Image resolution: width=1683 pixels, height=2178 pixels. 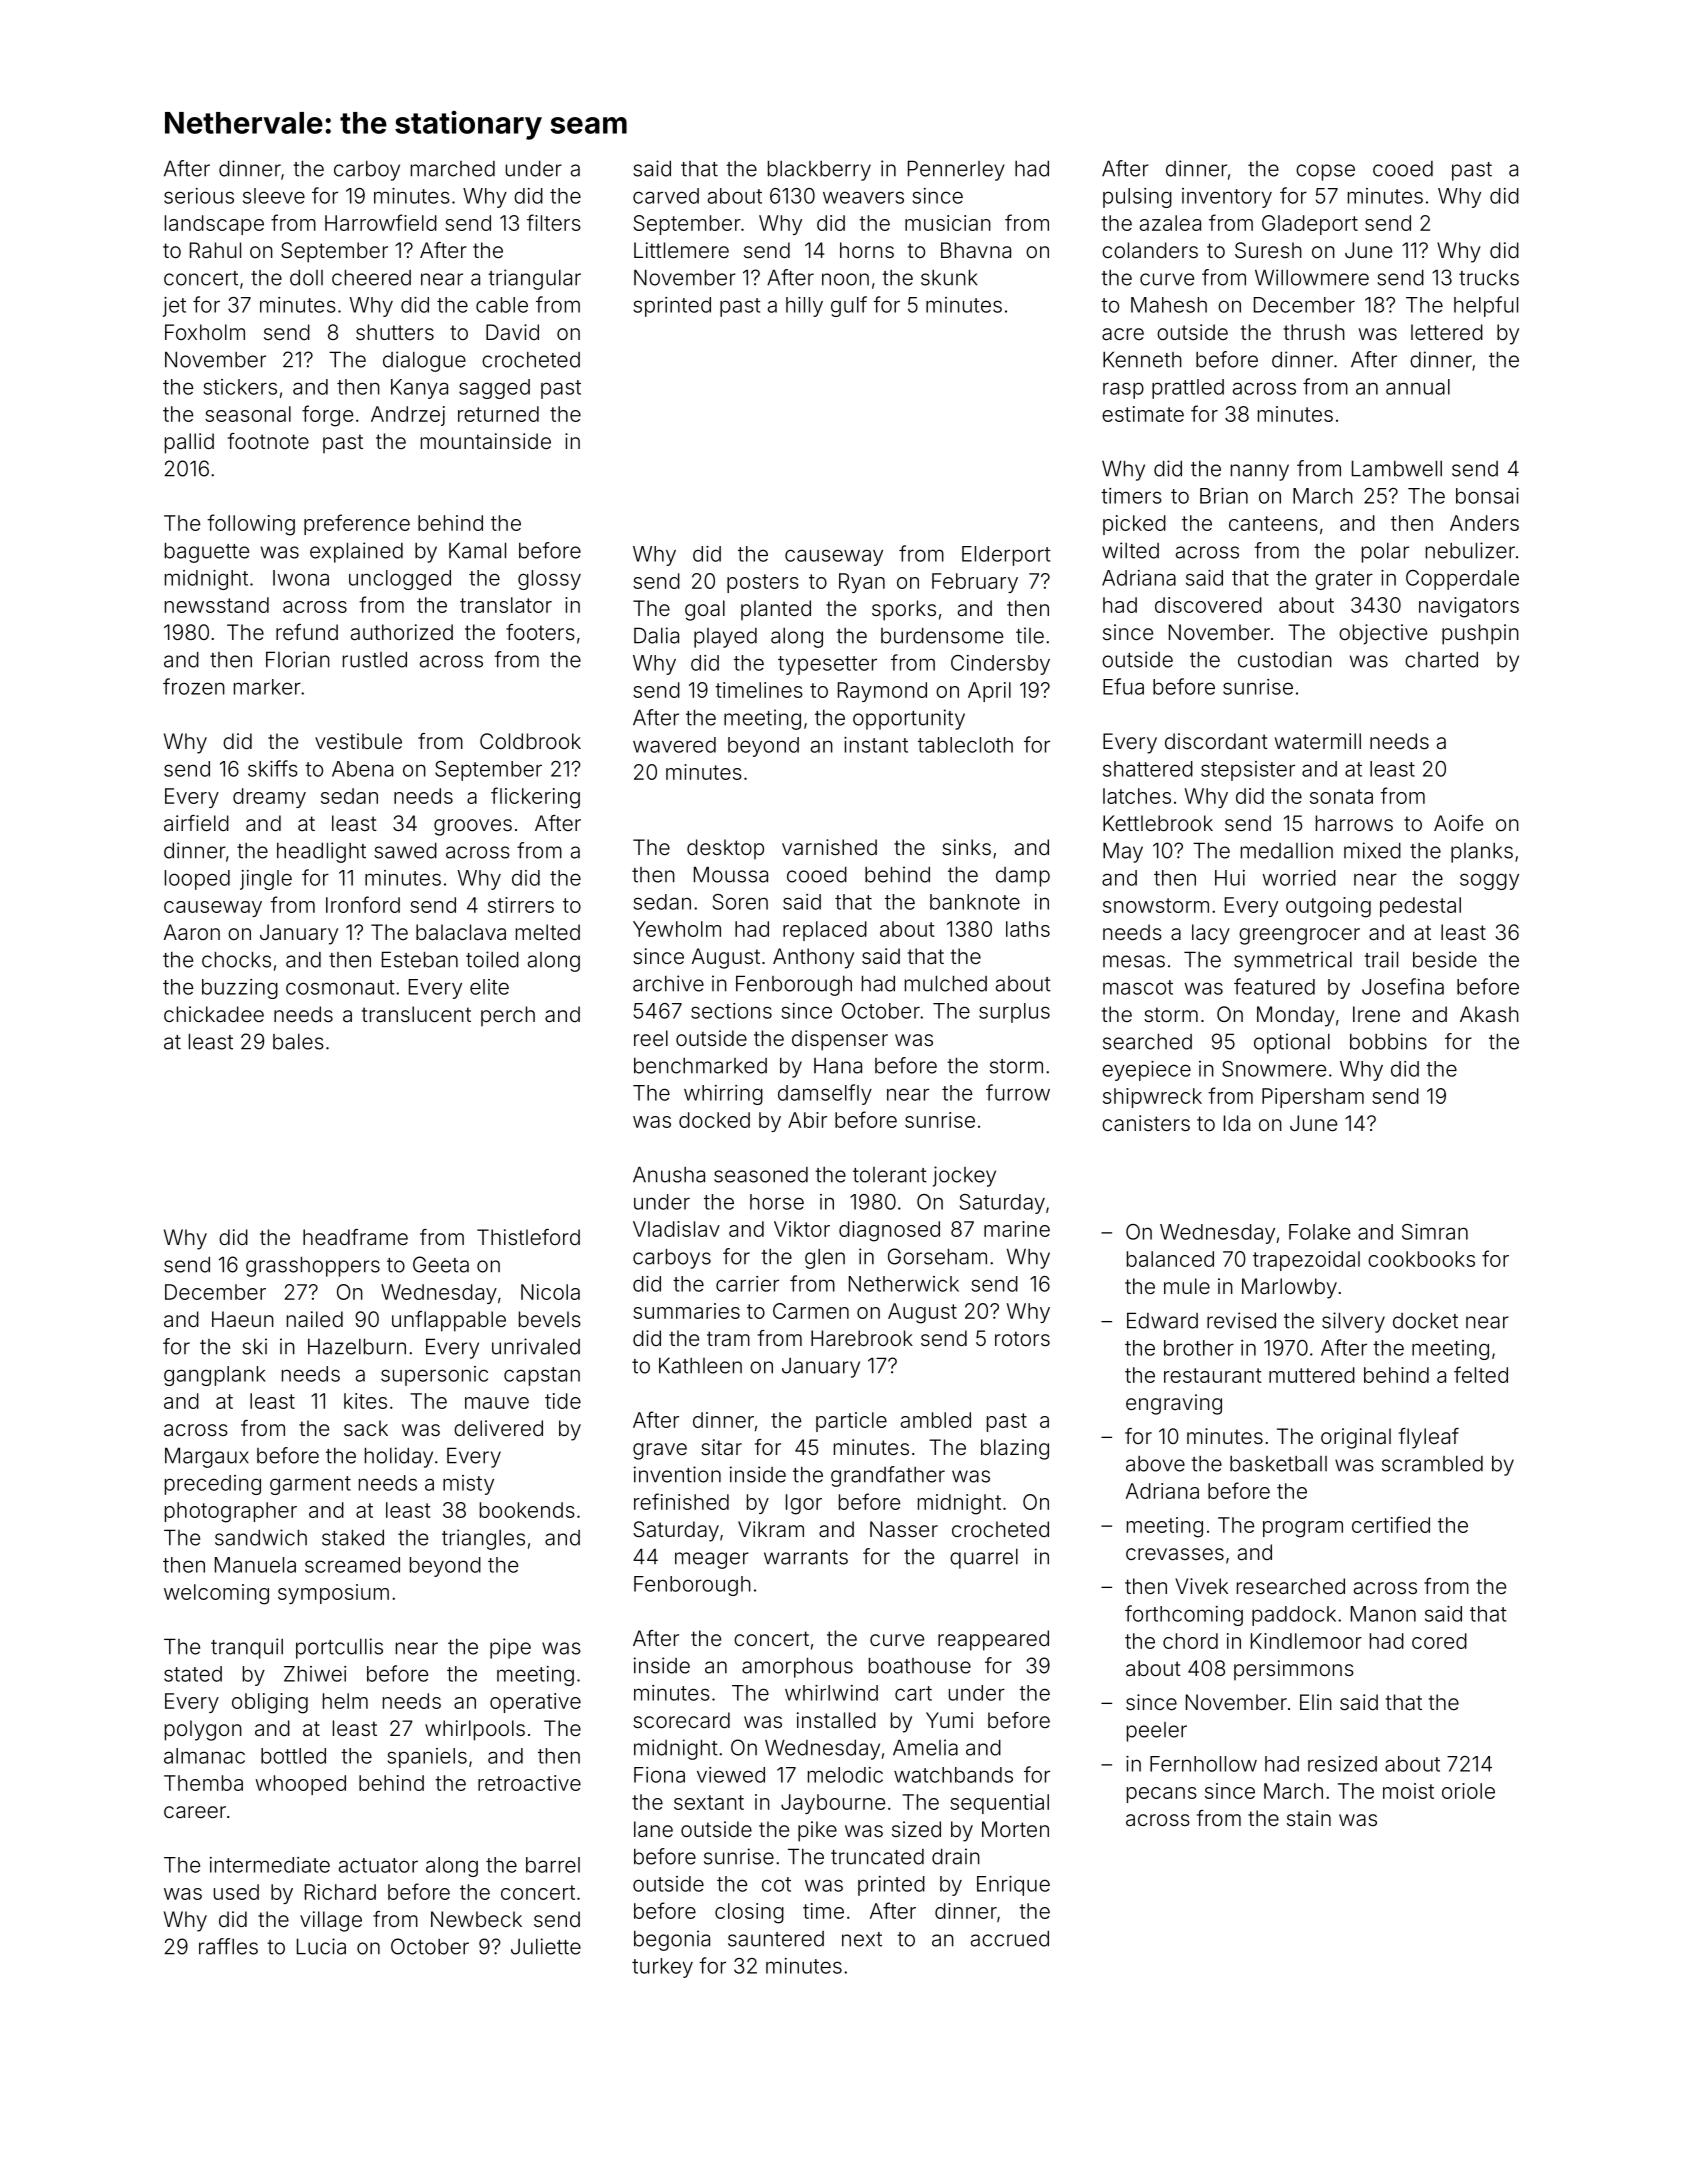 I want to click on Enrique, so click(x=1013, y=1886).
